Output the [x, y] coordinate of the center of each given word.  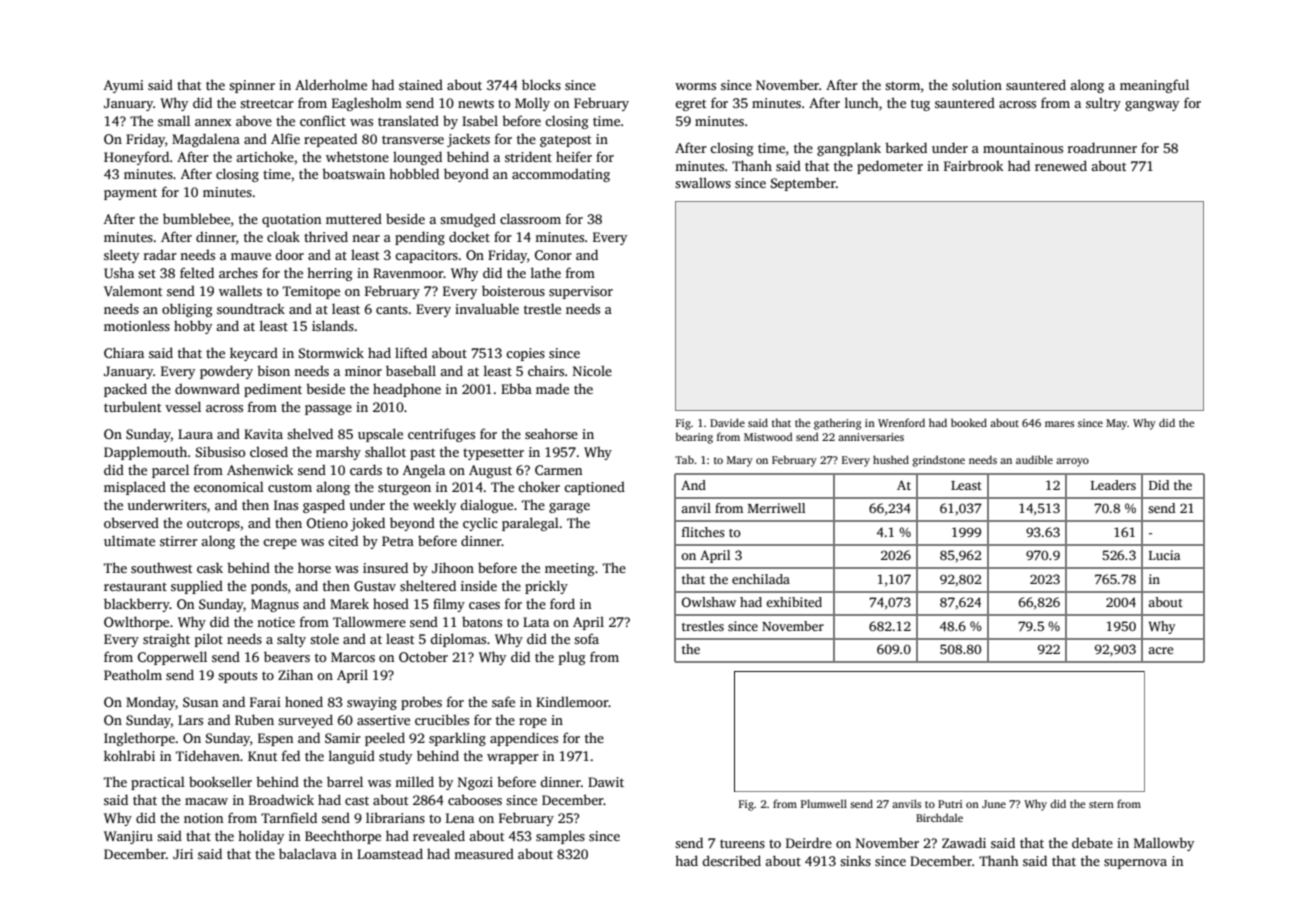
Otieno [327, 523]
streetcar [267, 103]
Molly [532, 104]
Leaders [1113, 485]
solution [977, 84]
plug [572, 658]
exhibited [794, 602]
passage [328, 410]
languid [352, 757]
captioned [594, 488]
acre [1160, 650]
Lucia [1164, 555]
